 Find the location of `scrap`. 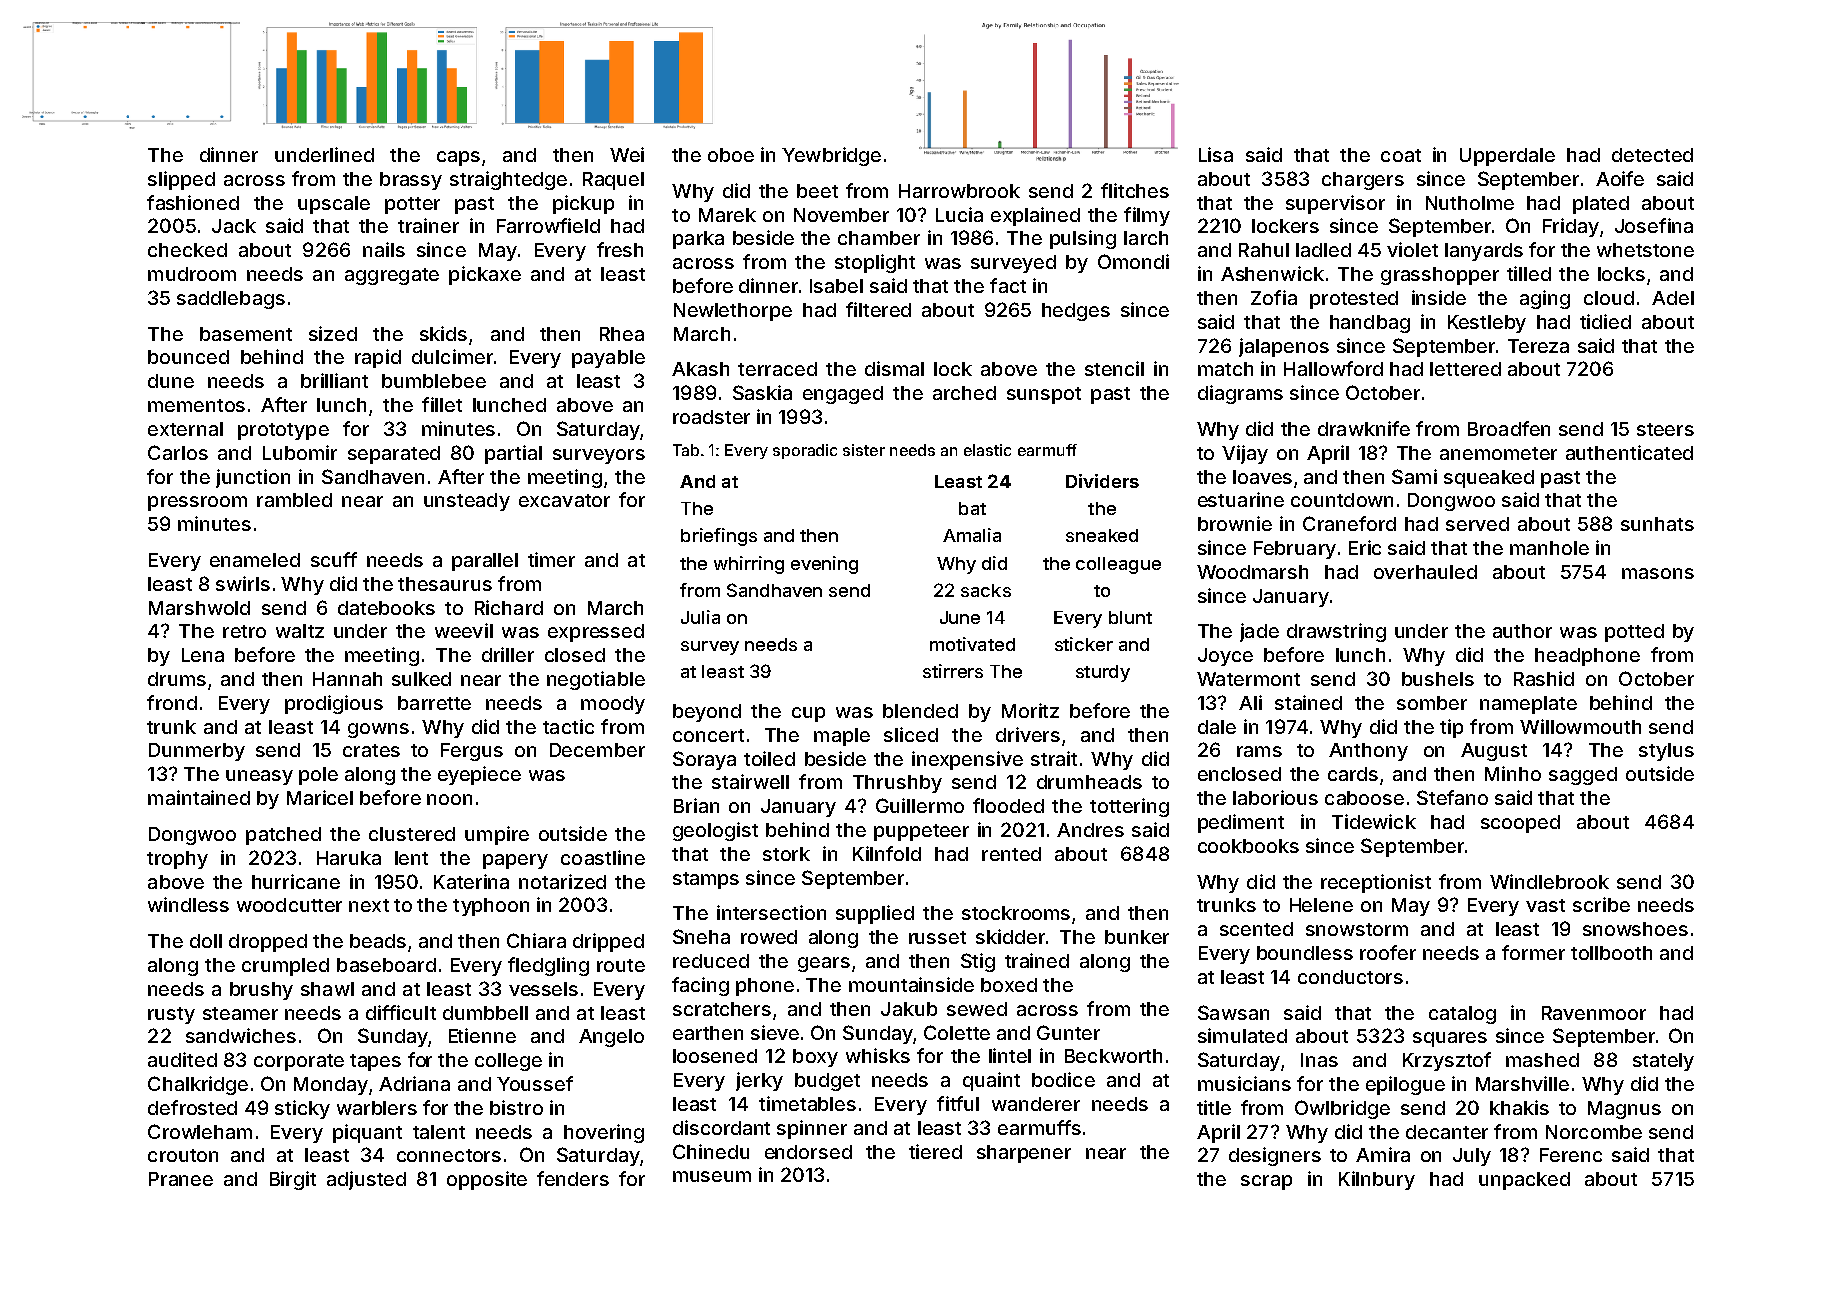

scrap is located at coordinates (1266, 1182).
